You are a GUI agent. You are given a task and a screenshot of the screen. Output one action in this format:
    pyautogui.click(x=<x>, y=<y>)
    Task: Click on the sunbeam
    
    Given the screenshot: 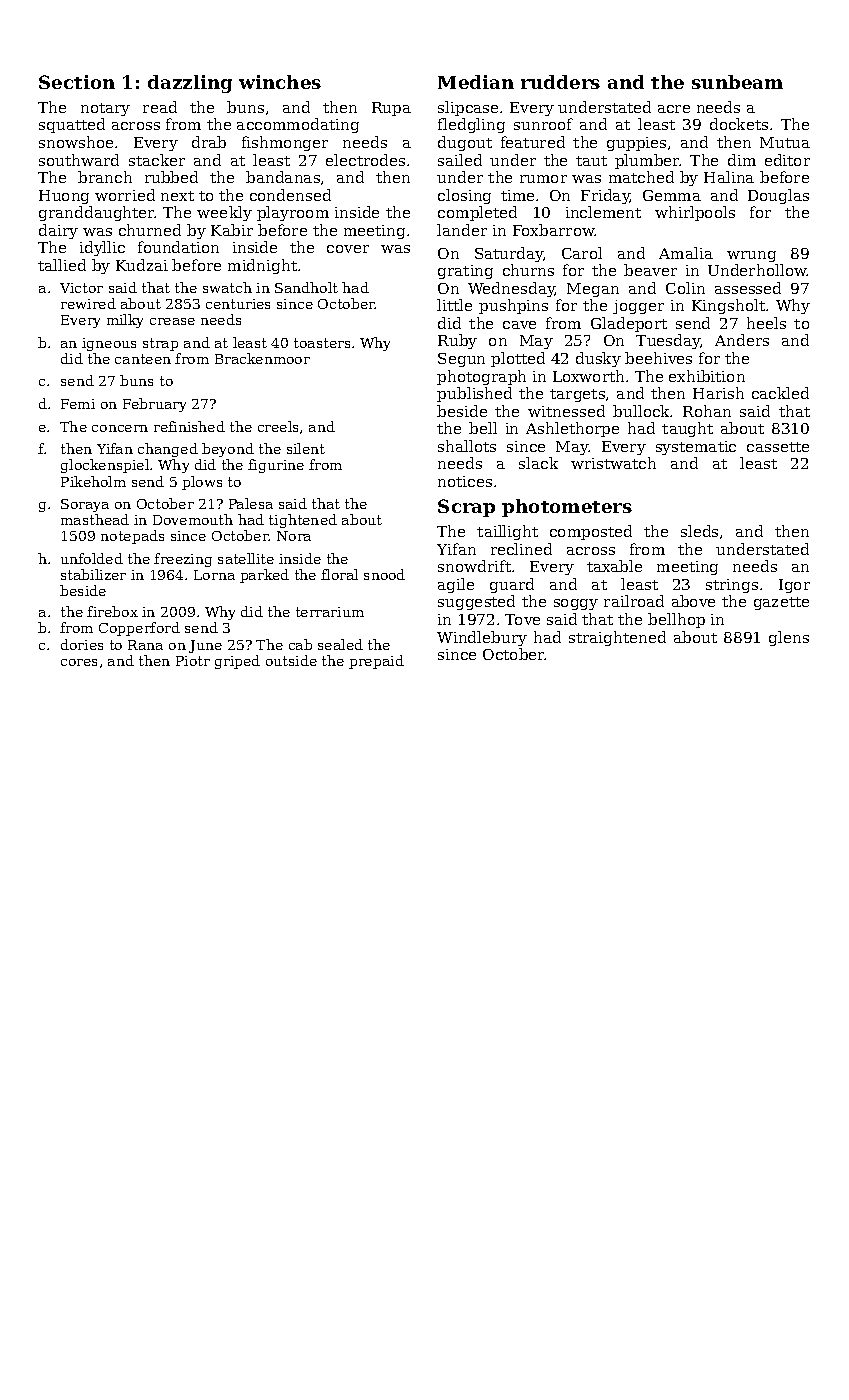 What is the action you would take?
    pyautogui.click(x=737, y=82)
